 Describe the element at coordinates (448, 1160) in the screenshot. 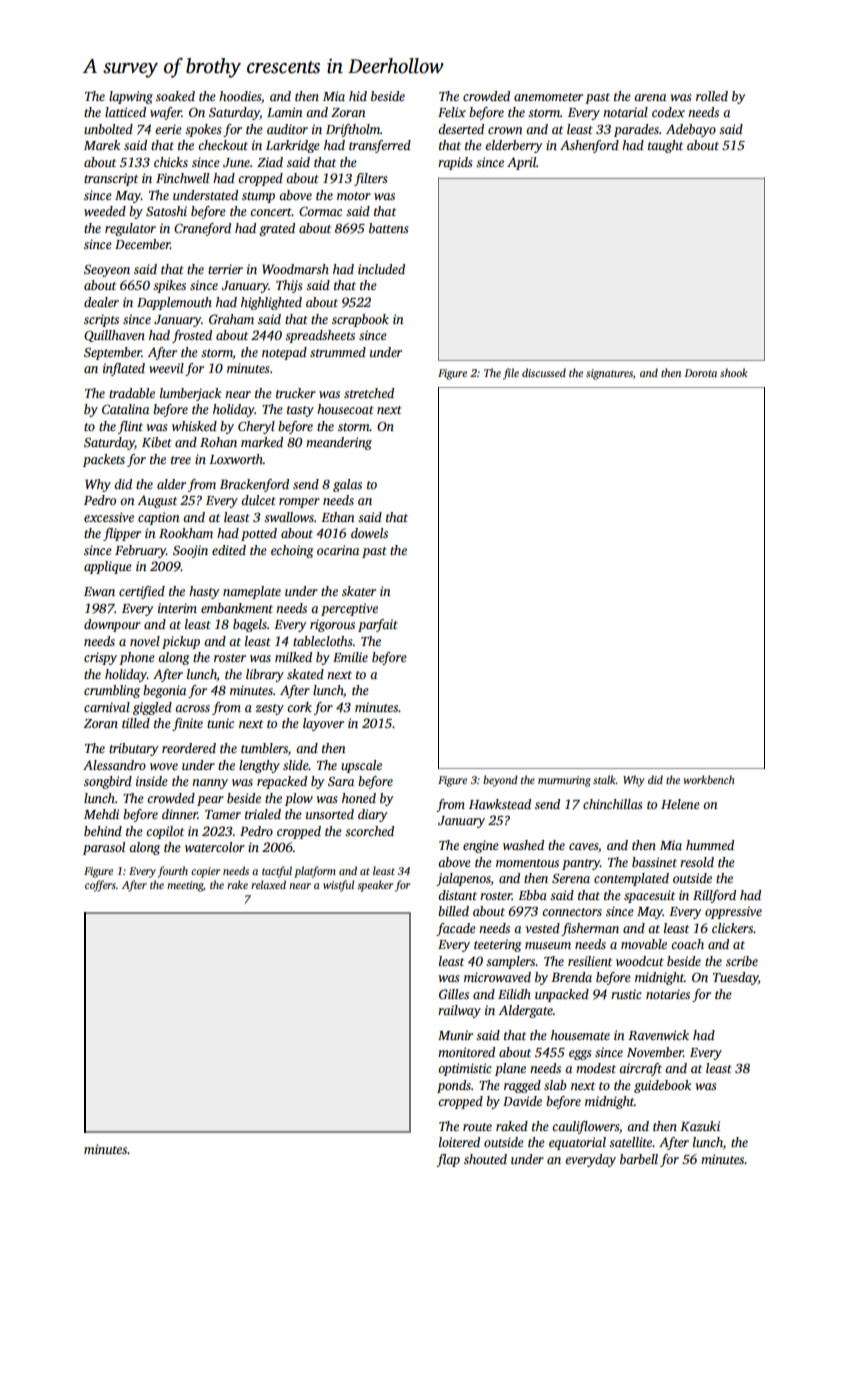

I see `flap` at that location.
